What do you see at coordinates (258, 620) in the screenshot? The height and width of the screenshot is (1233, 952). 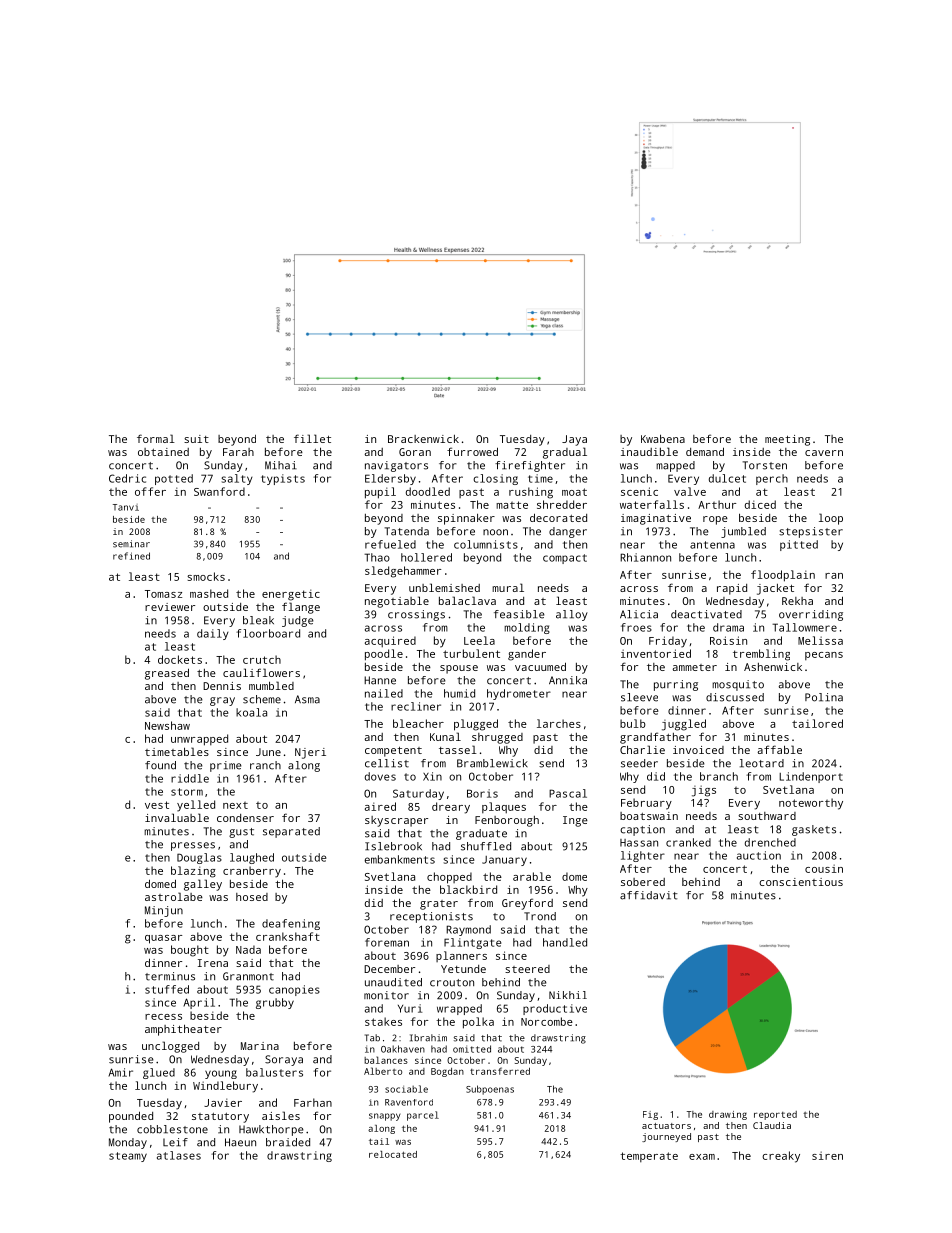 I see `bleak` at bounding box center [258, 620].
